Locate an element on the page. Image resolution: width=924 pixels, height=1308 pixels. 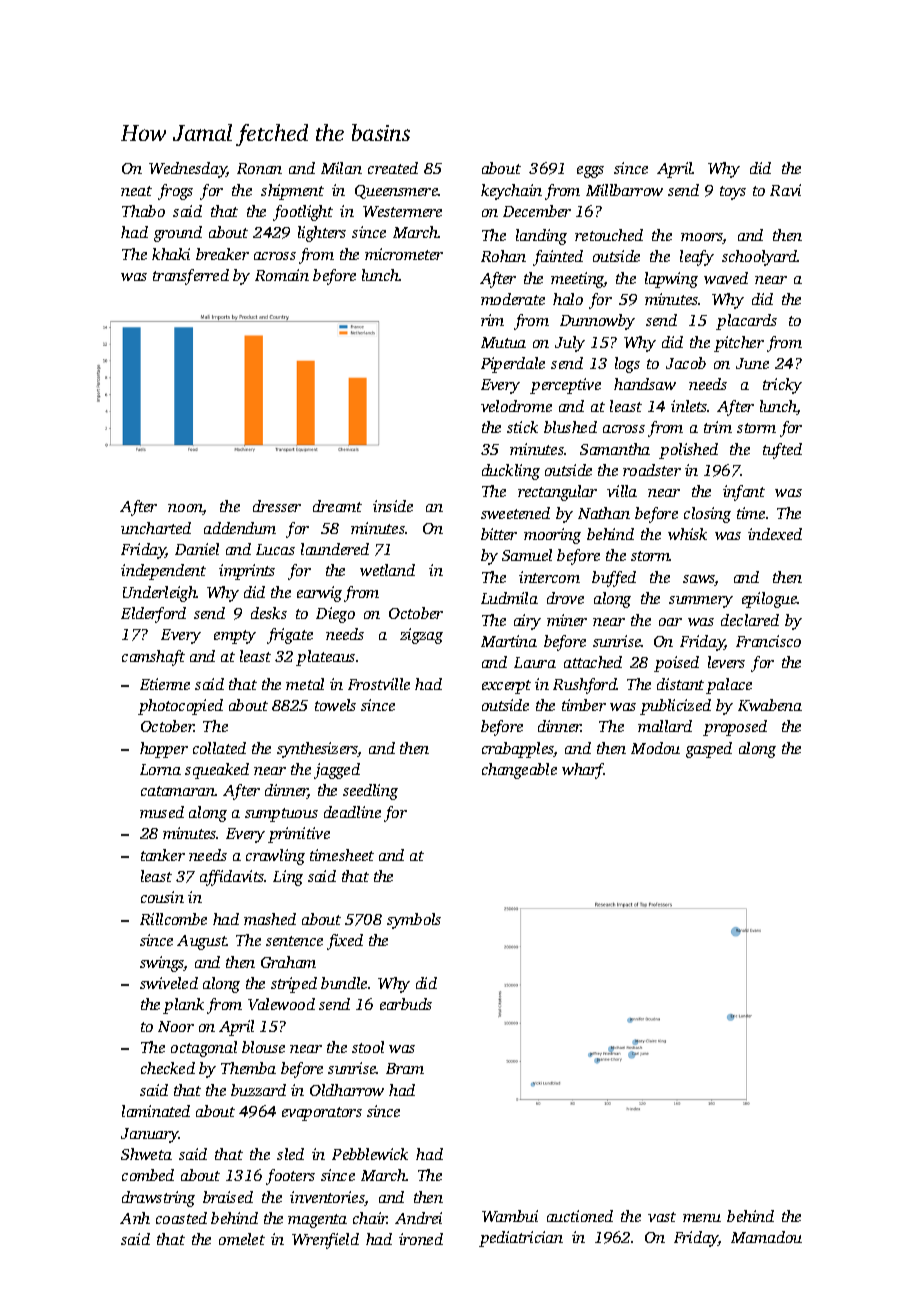
combed is located at coordinates (148, 1175).
